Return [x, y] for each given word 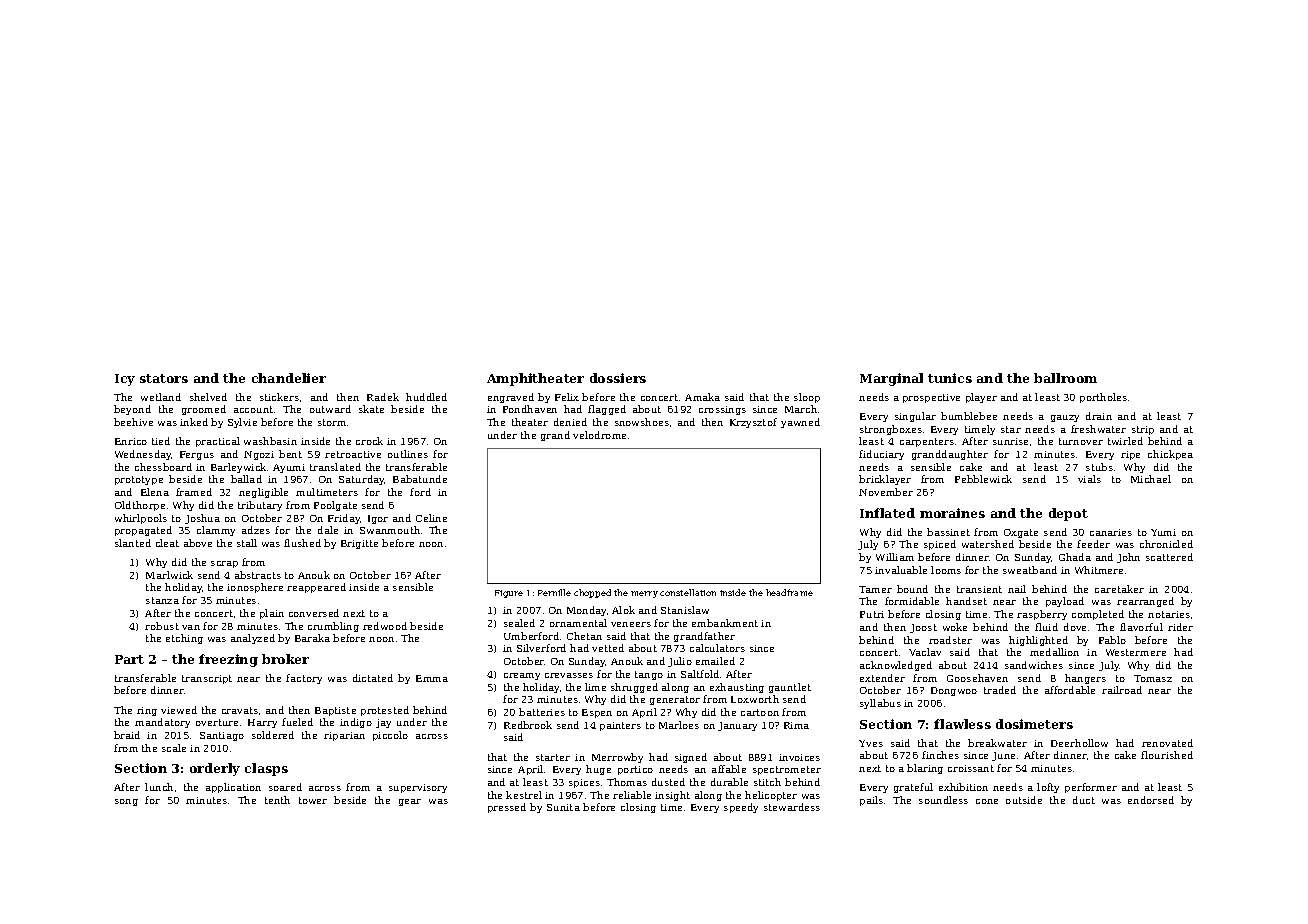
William [895, 557]
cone [987, 801]
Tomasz [1153, 678]
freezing [228, 660]
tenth [277, 800]
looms [946, 570]
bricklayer [885, 480]
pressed [507, 808]
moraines [952, 513]
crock [369, 441]
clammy [216, 531]
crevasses [569, 675]
